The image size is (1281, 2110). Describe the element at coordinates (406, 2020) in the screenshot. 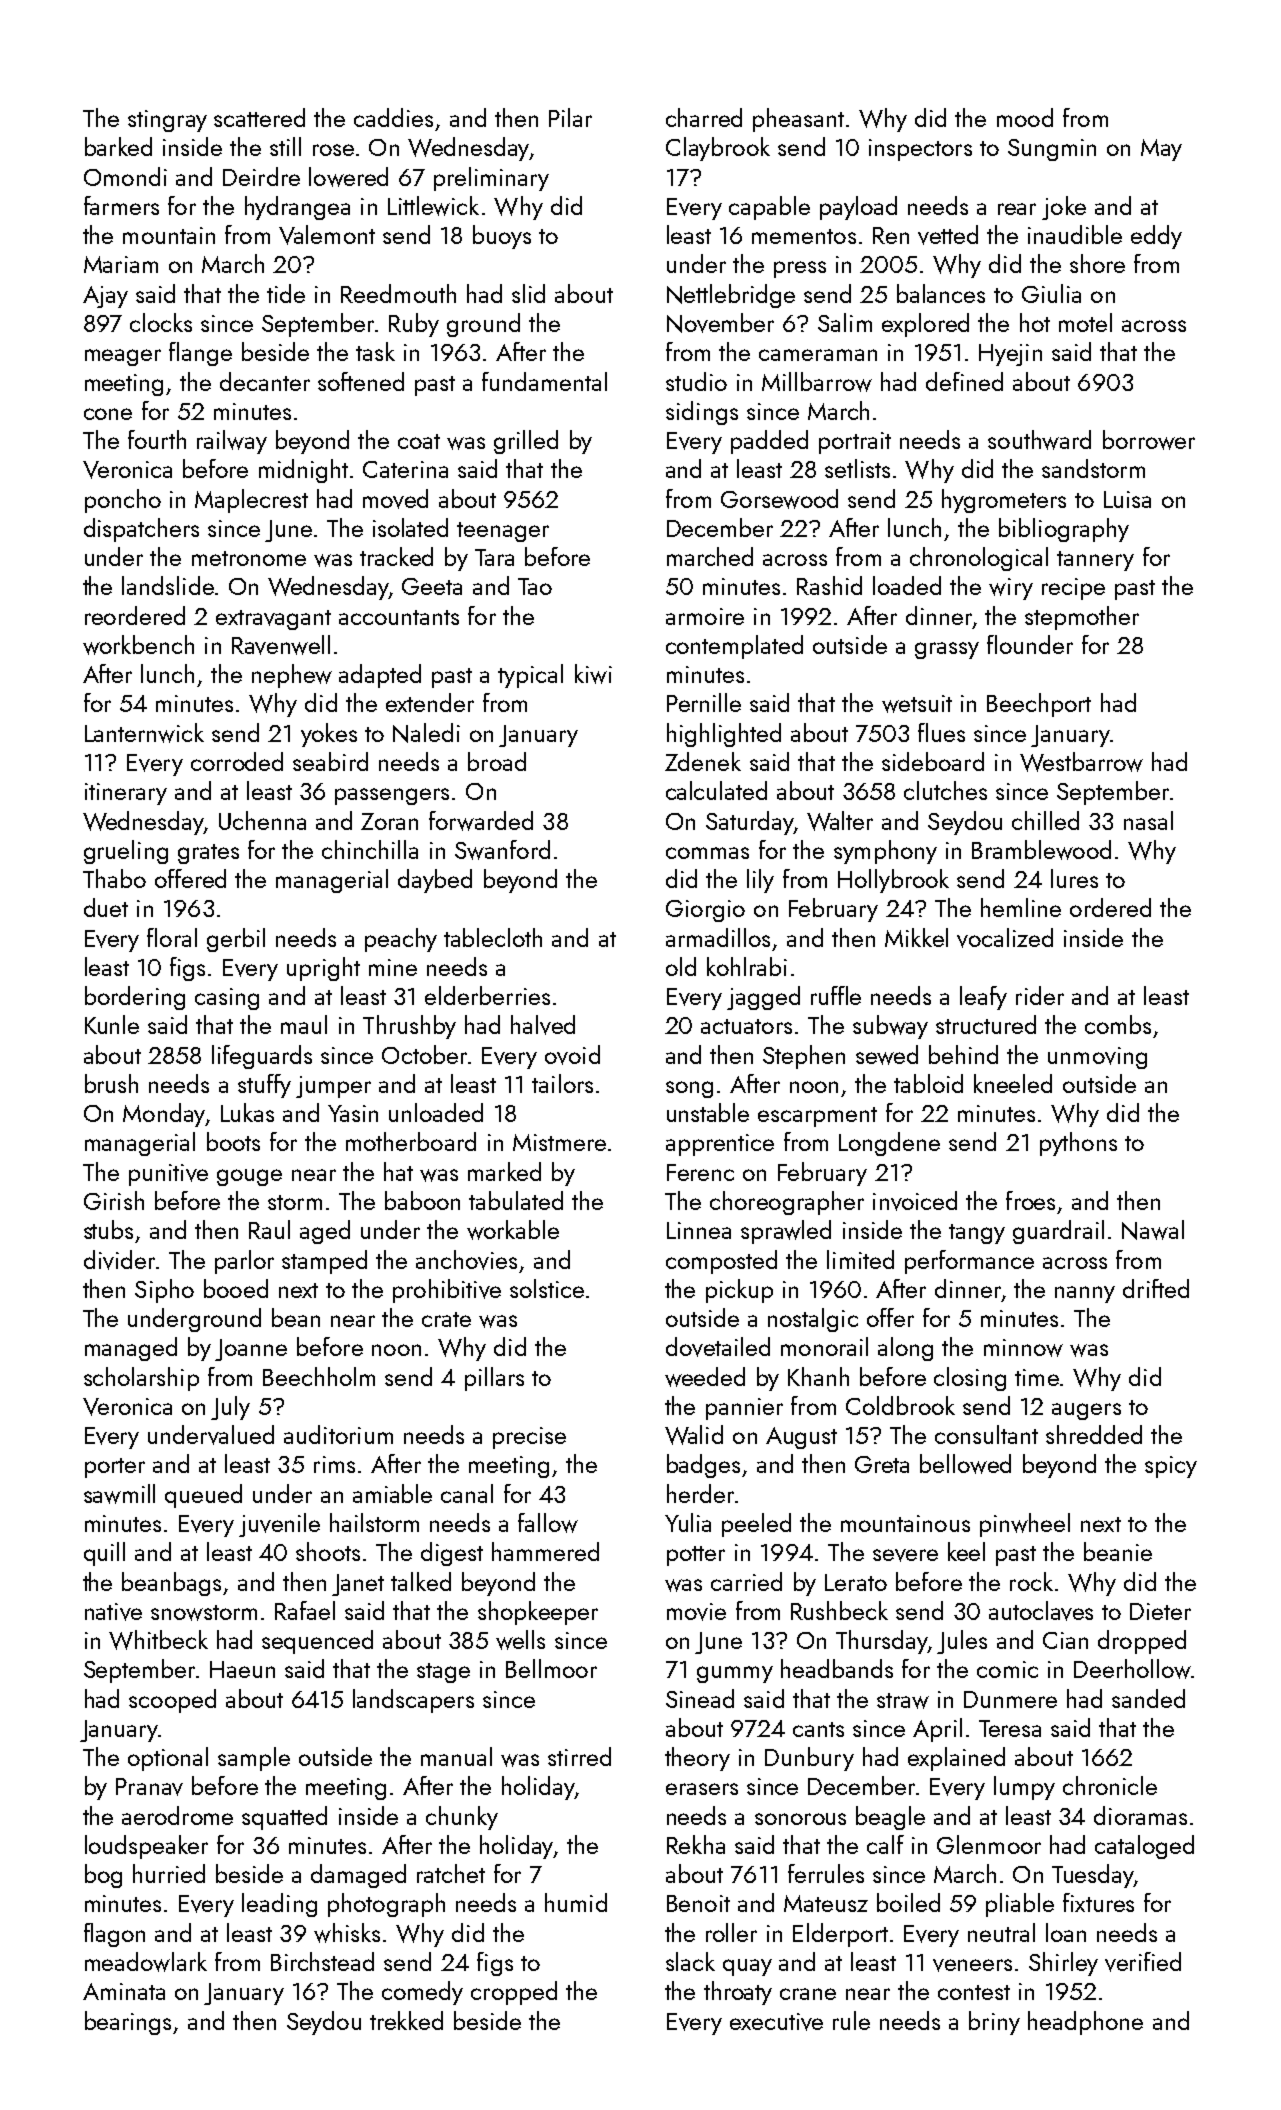

I see `trekked` at that location.
